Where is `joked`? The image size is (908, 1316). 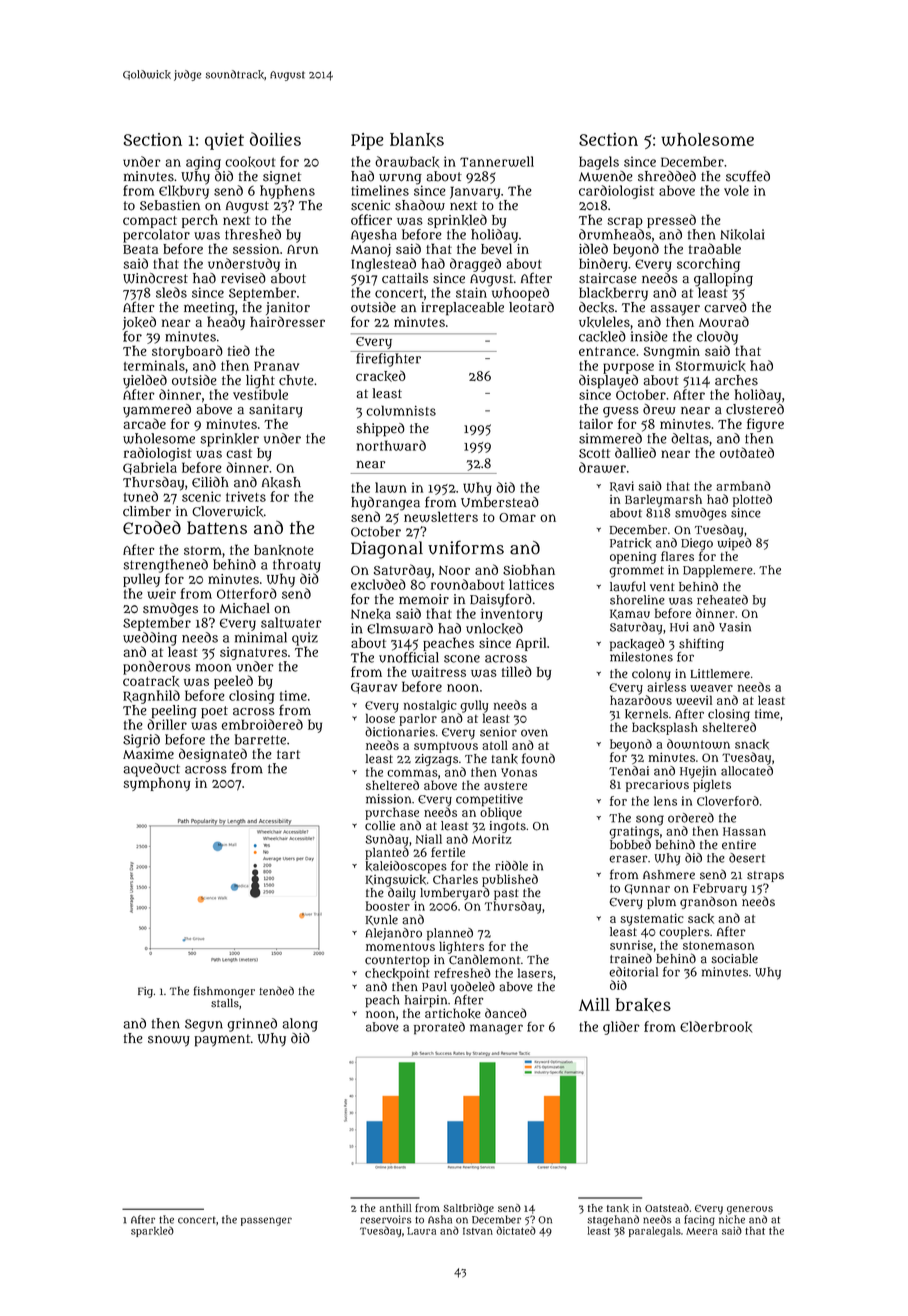 joked is located at coordinates (139, 323).
